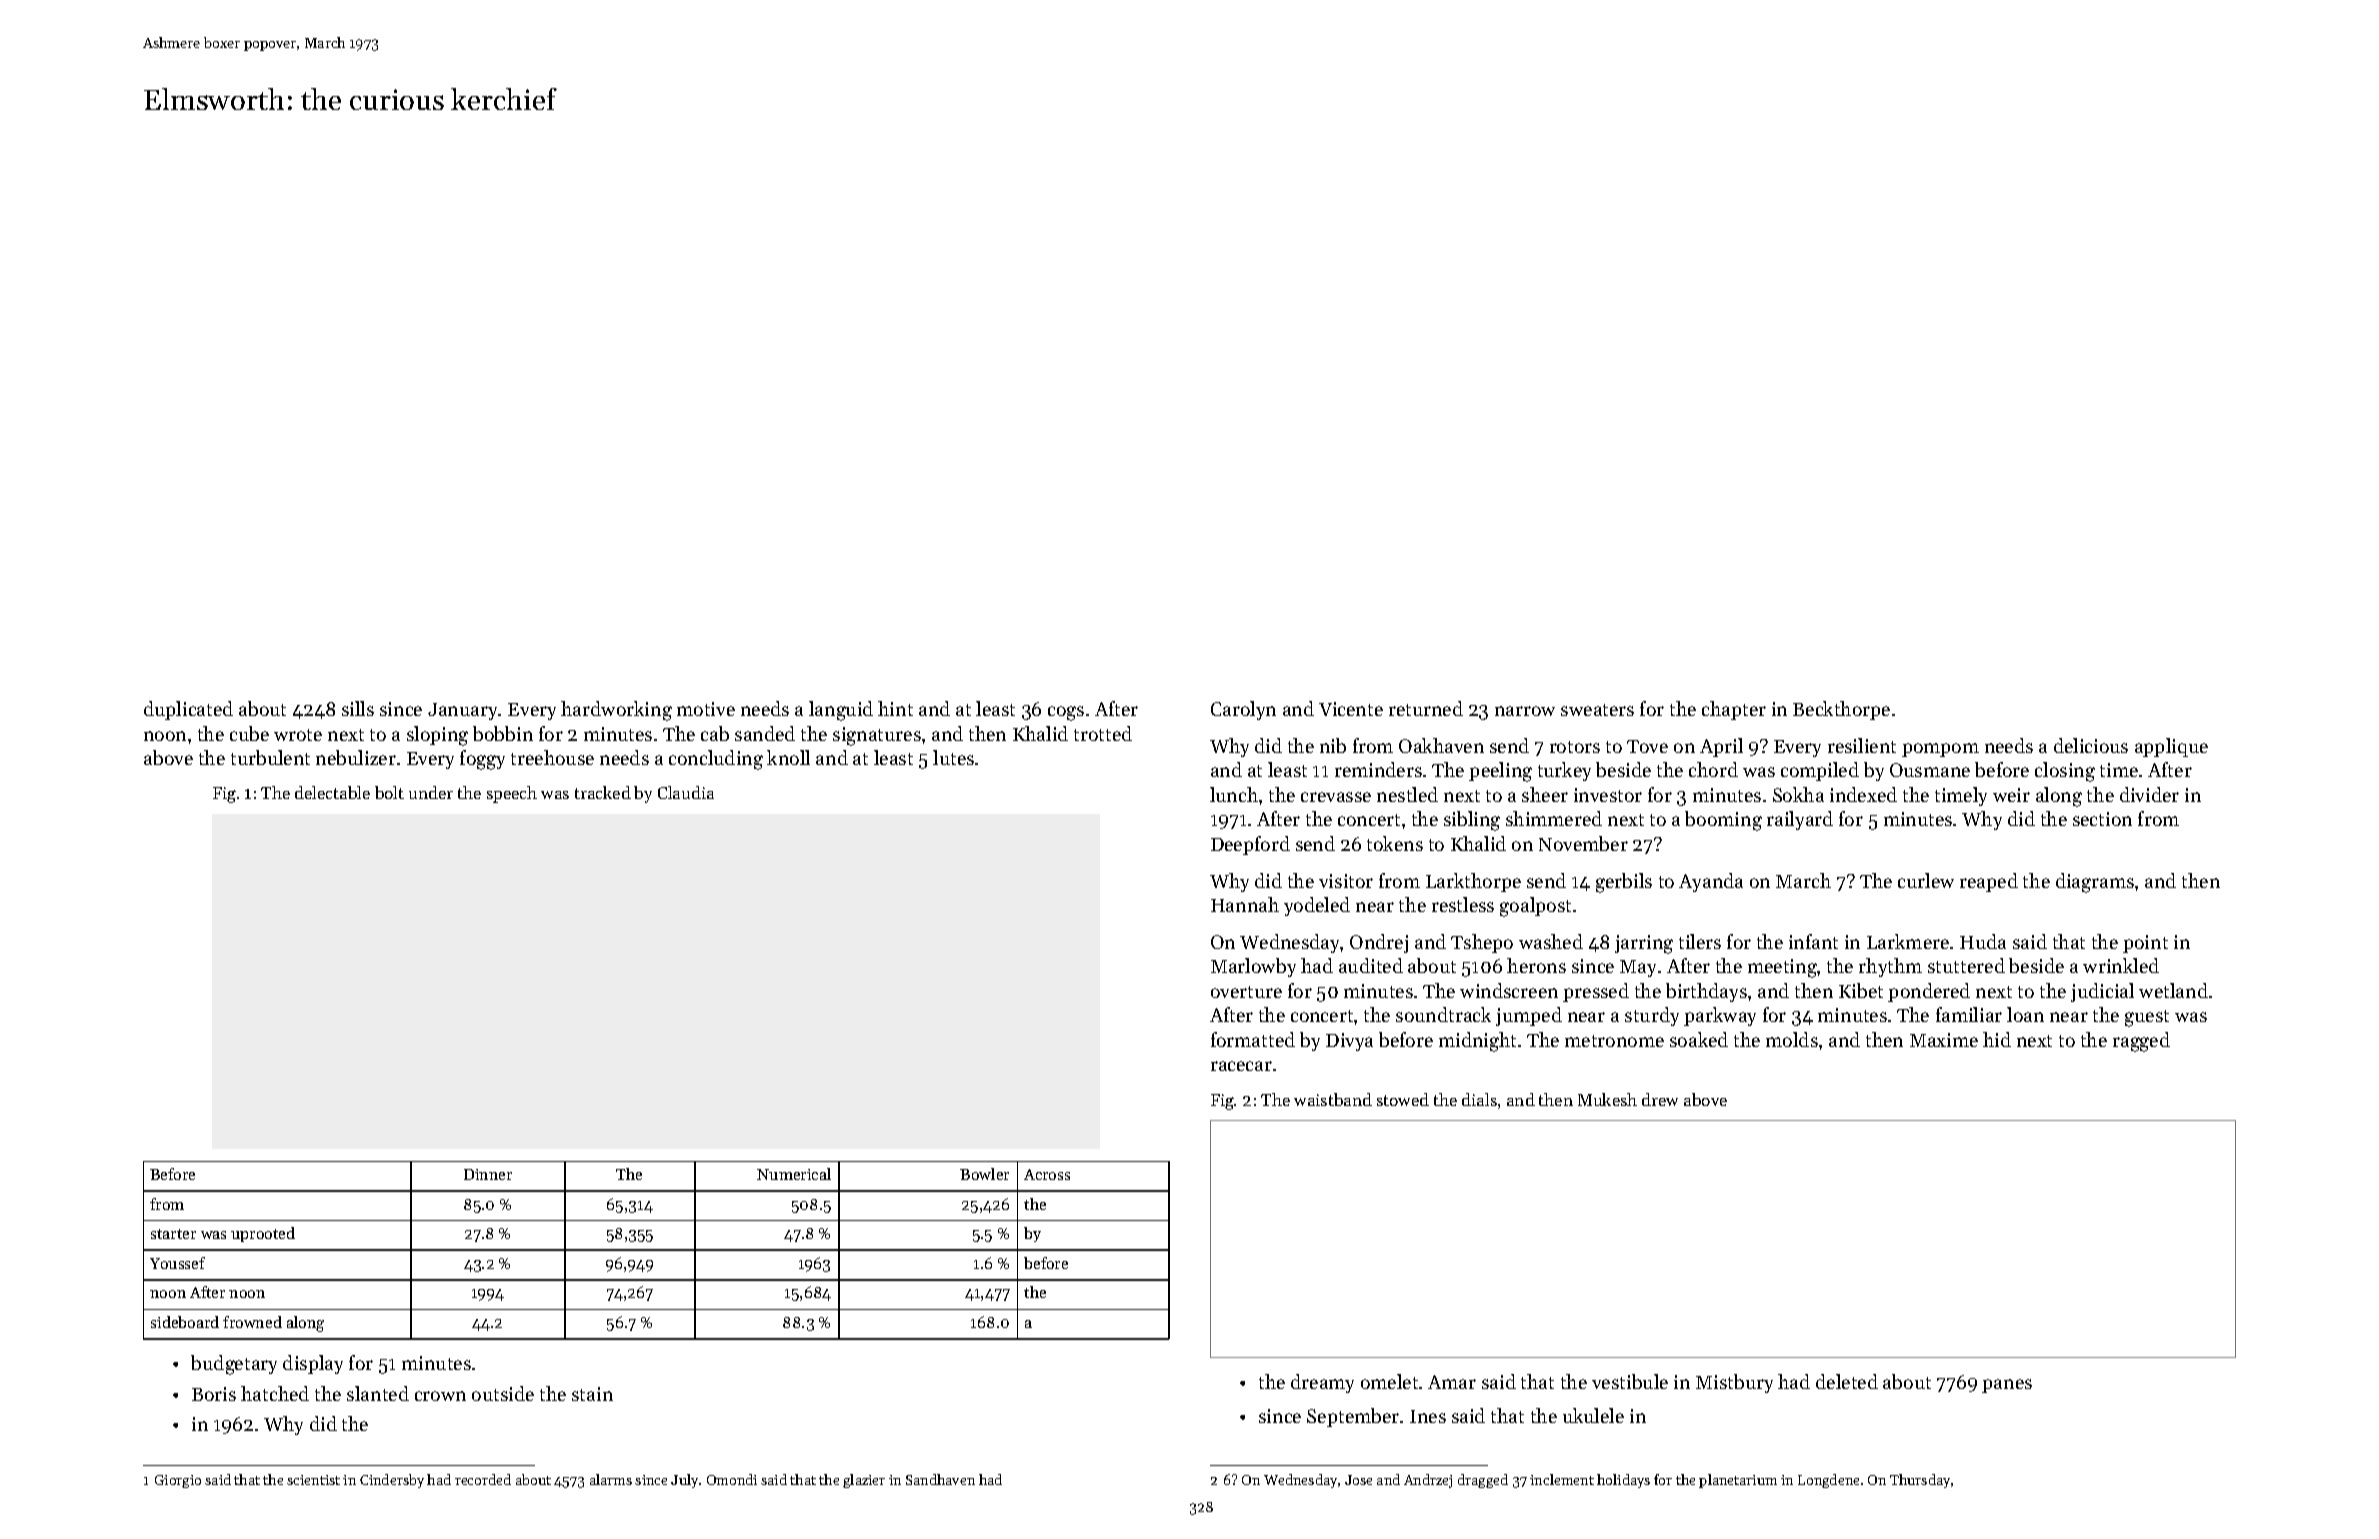  Describe the element at coordinates (794, 1174) in the image. I see `Numerical` at that location.
